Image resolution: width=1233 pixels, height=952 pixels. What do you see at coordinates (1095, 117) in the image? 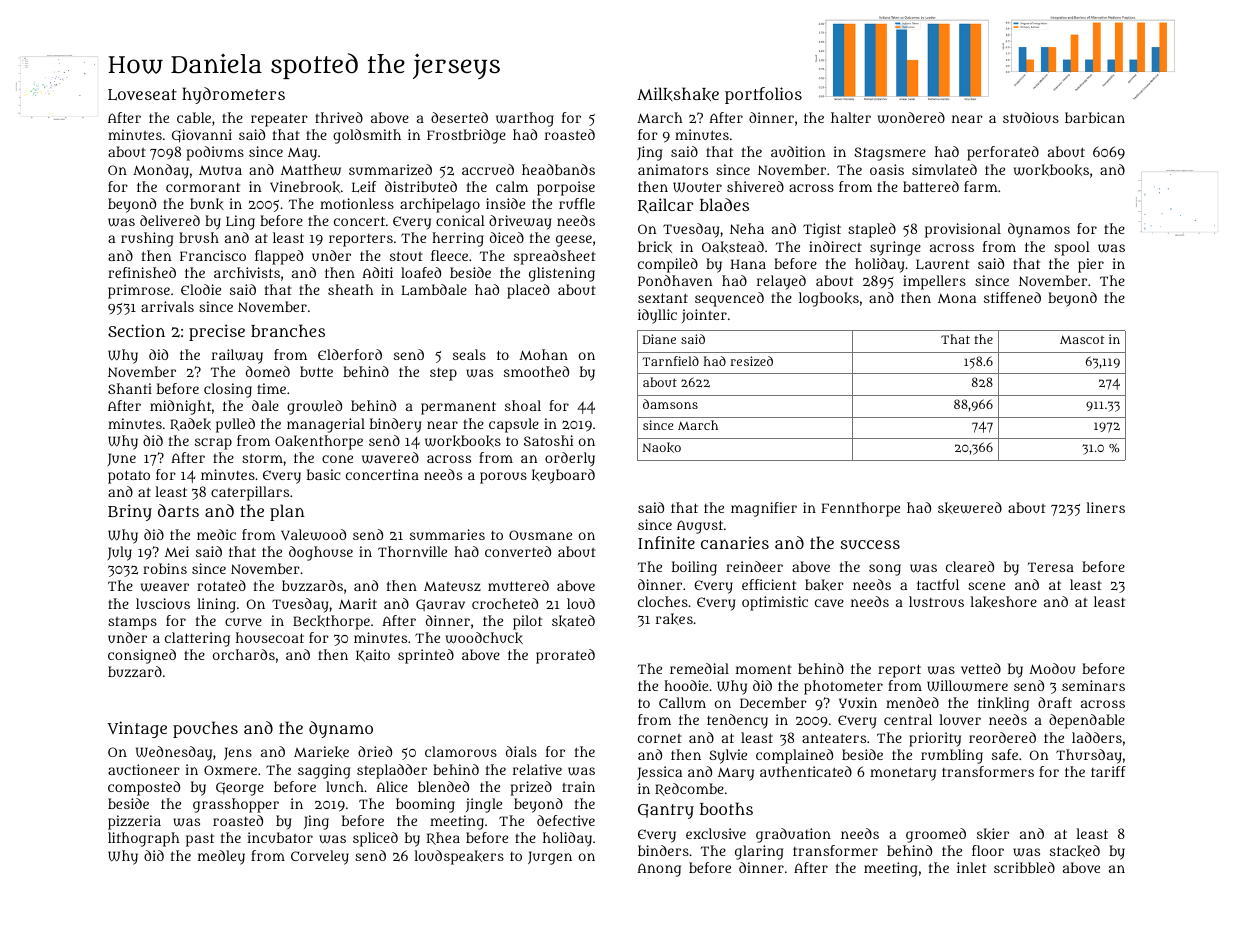
I see `barbican` at bounding box center [1095, 117].
